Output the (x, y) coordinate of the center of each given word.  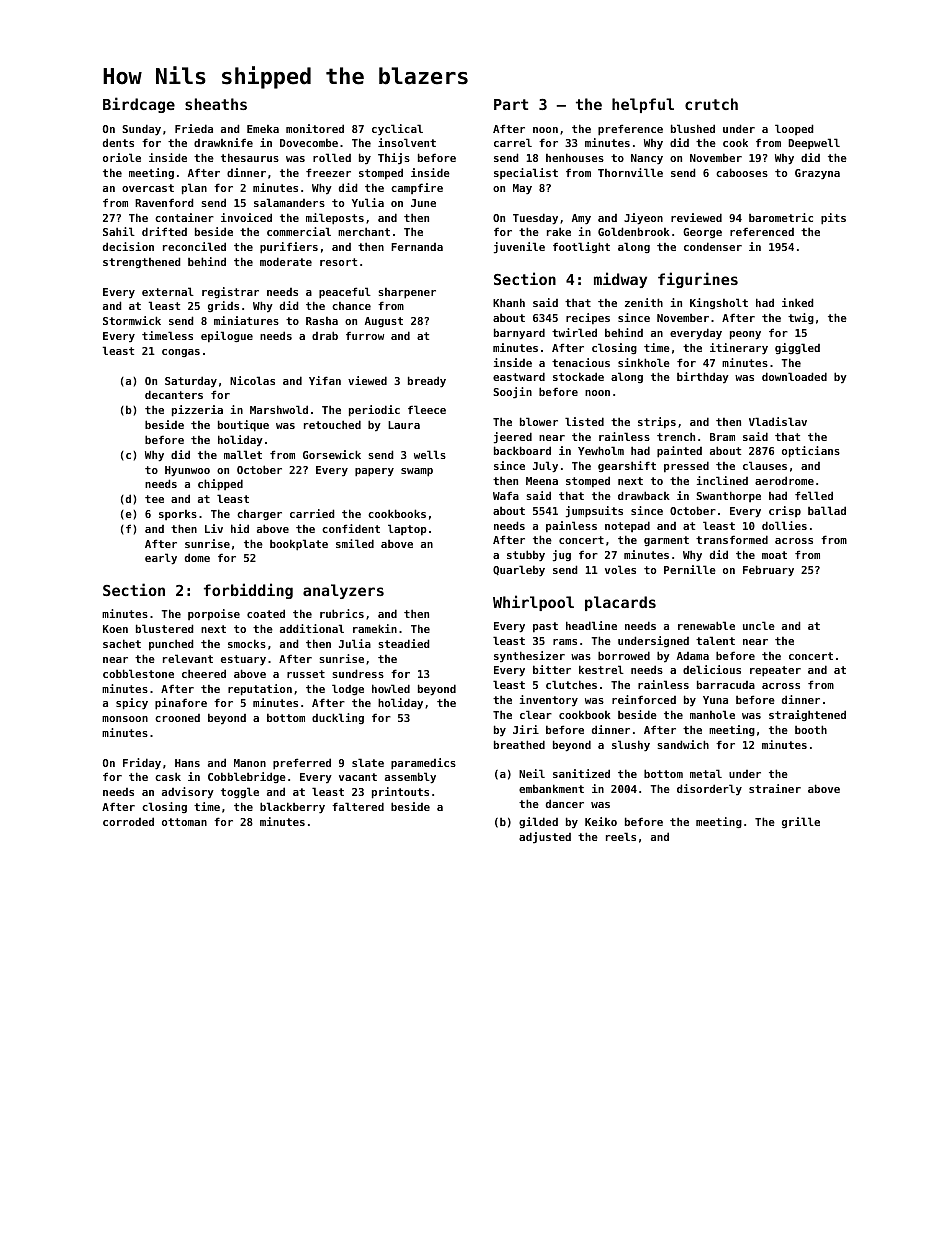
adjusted (545, 838)
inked (798, 302)
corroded (128, 821)
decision (128, 246)
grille (801, 822)
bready (427, 382)
